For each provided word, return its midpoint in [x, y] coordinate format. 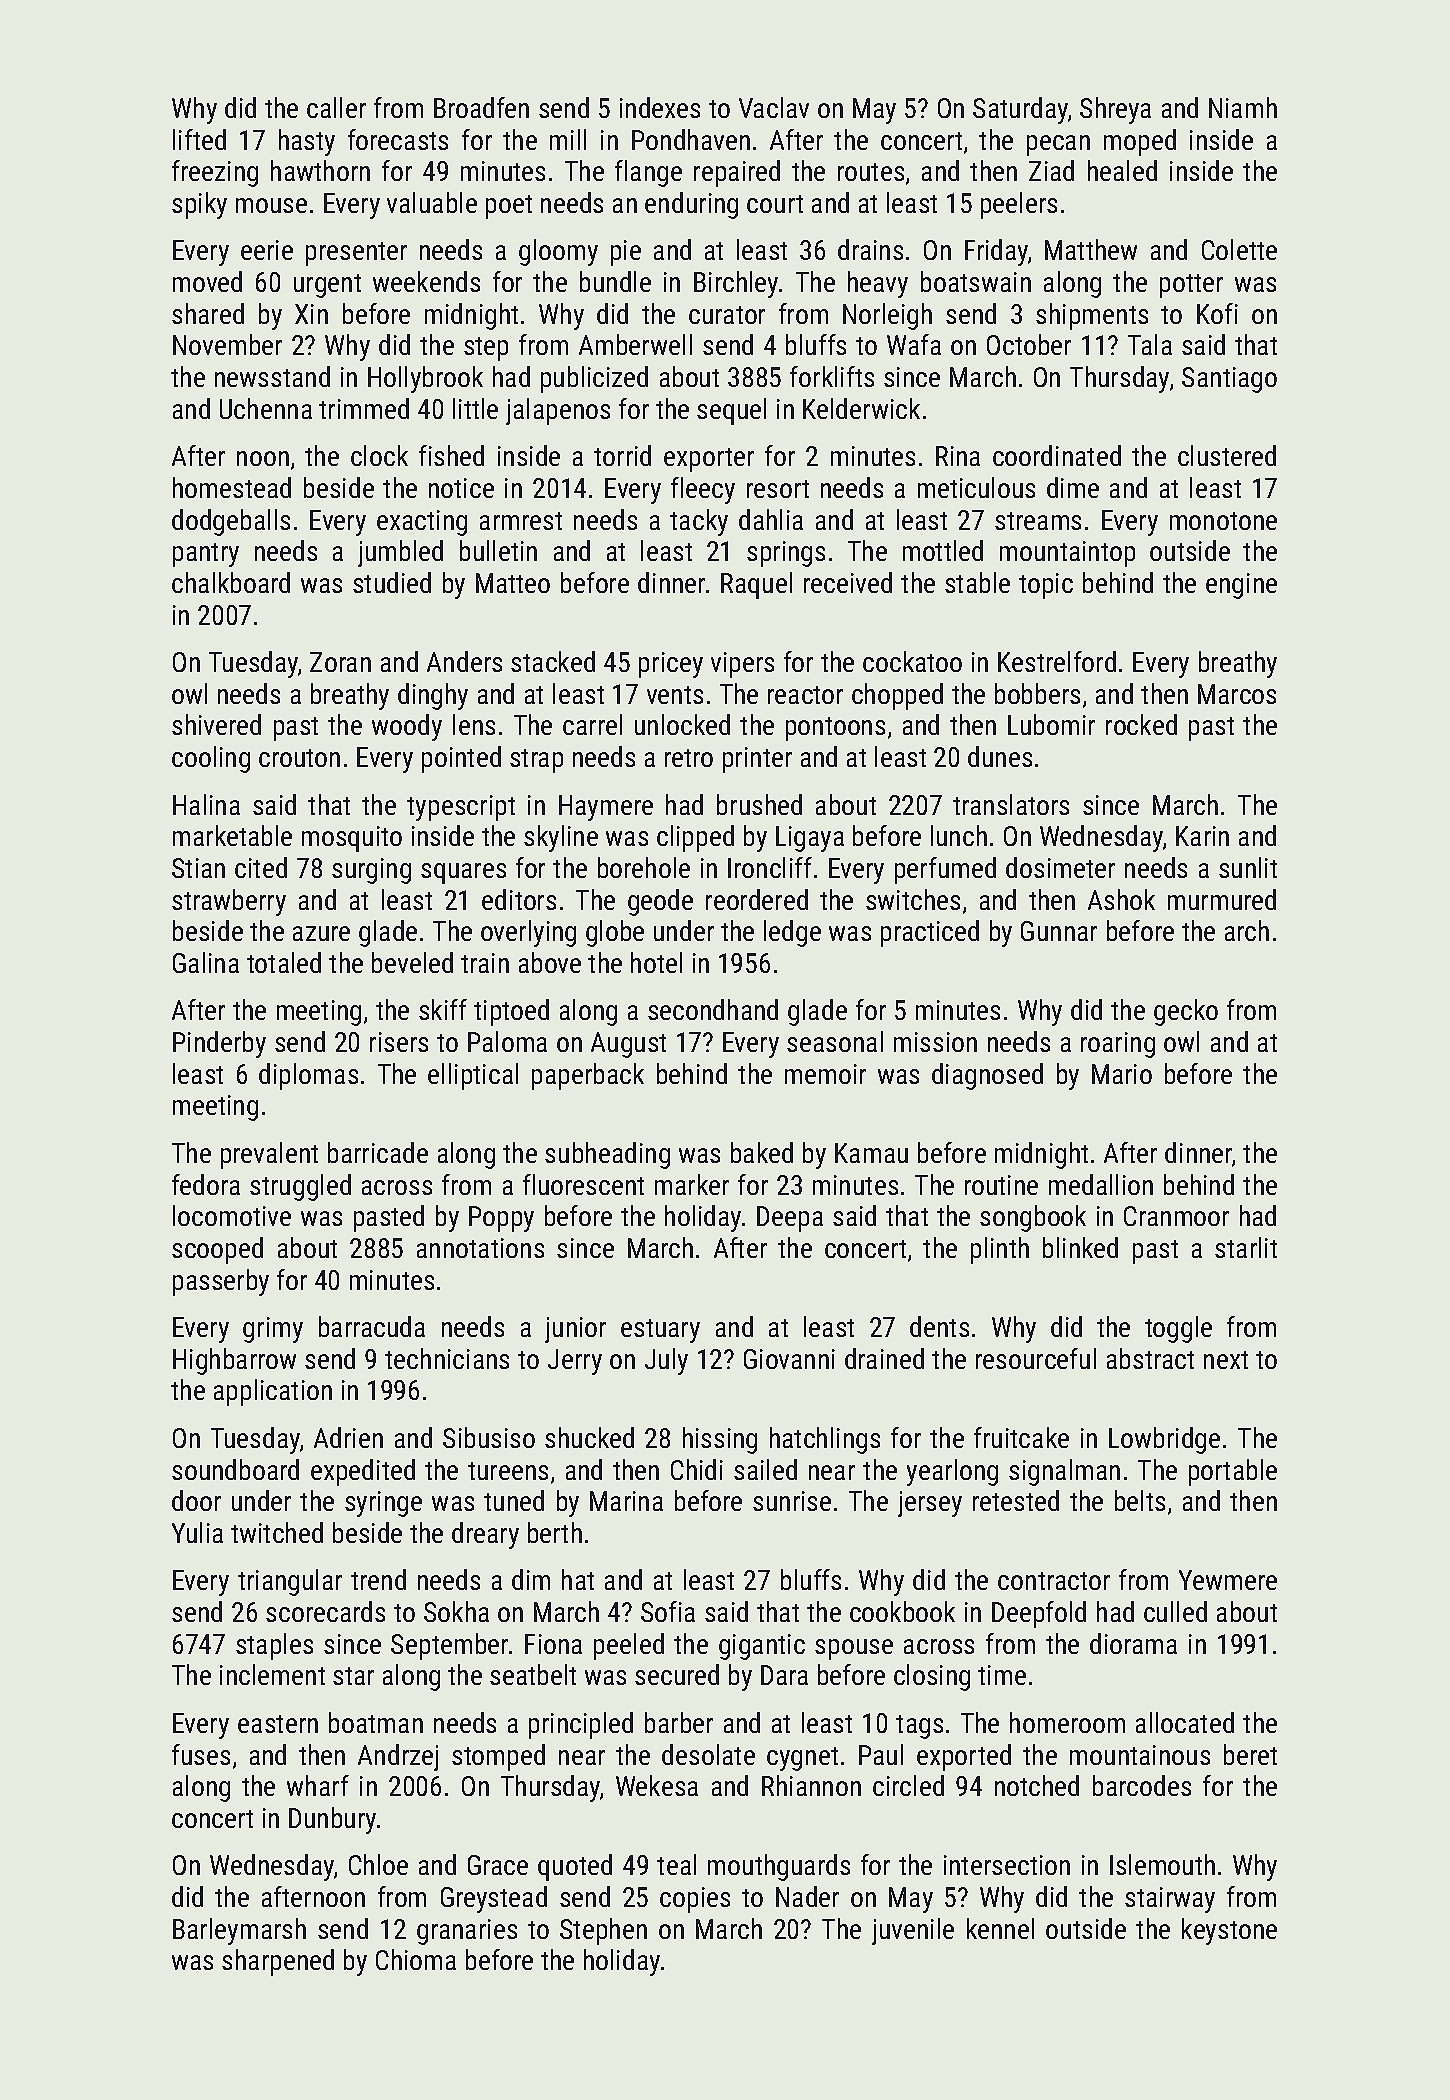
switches [913, 899]
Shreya [1115, 110]
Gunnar [1059, 931]
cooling [211, 759]
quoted [575, 1867]
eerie [267, 250]
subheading [607, 1155]
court [775, 204]
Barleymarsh [239, 1931]
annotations [480, 1248]
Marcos [1237, 694]
